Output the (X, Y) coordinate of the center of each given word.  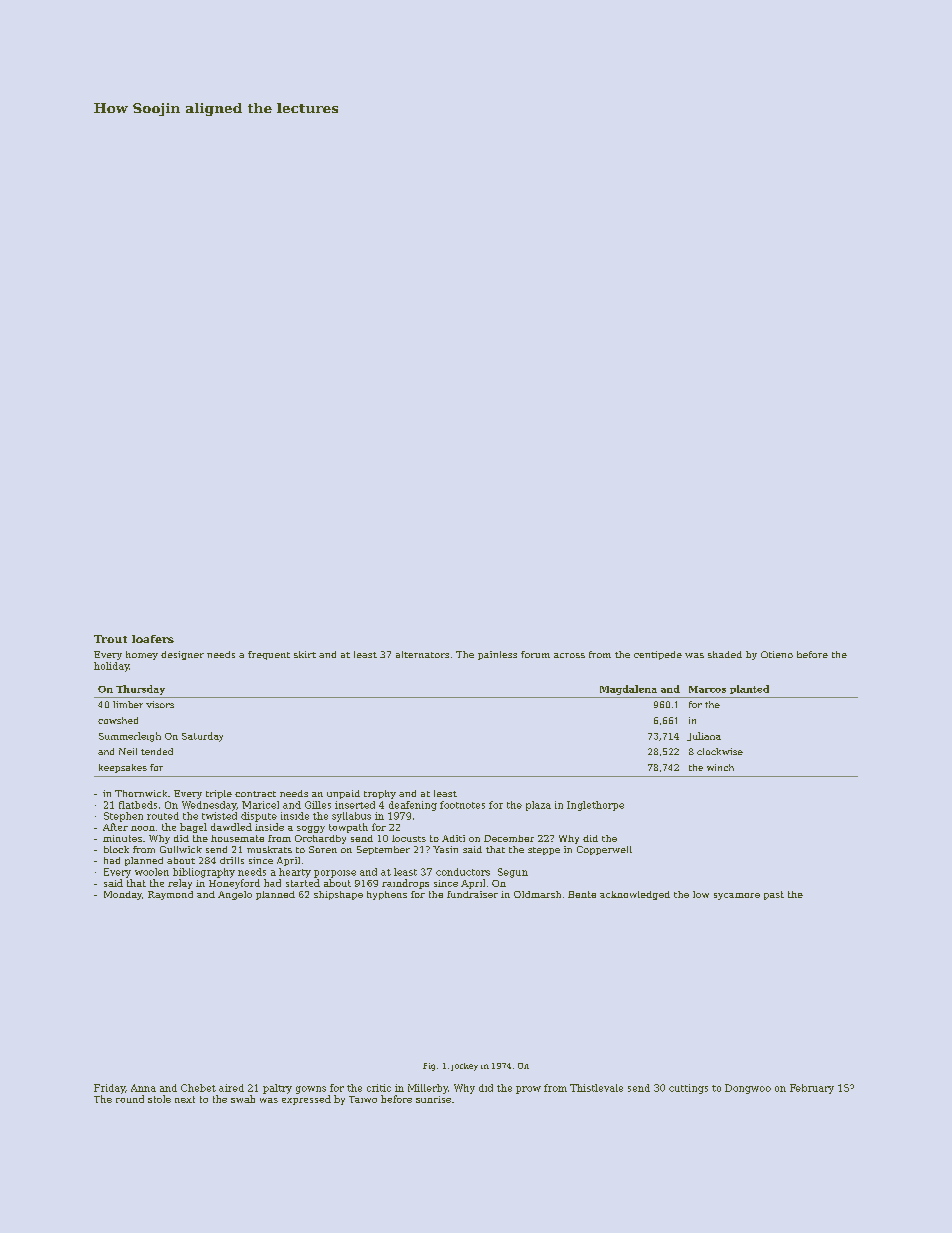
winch (720, 767)
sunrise (433, 1099)
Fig (429, 1067)
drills (232, 860)
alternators (422, 654)
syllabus (351, 817)
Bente (582, 894)
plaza (538, 806)
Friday (109, 1089)
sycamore (737, 896)
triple (219, 794)
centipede (658, 655)
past (774, 895)
